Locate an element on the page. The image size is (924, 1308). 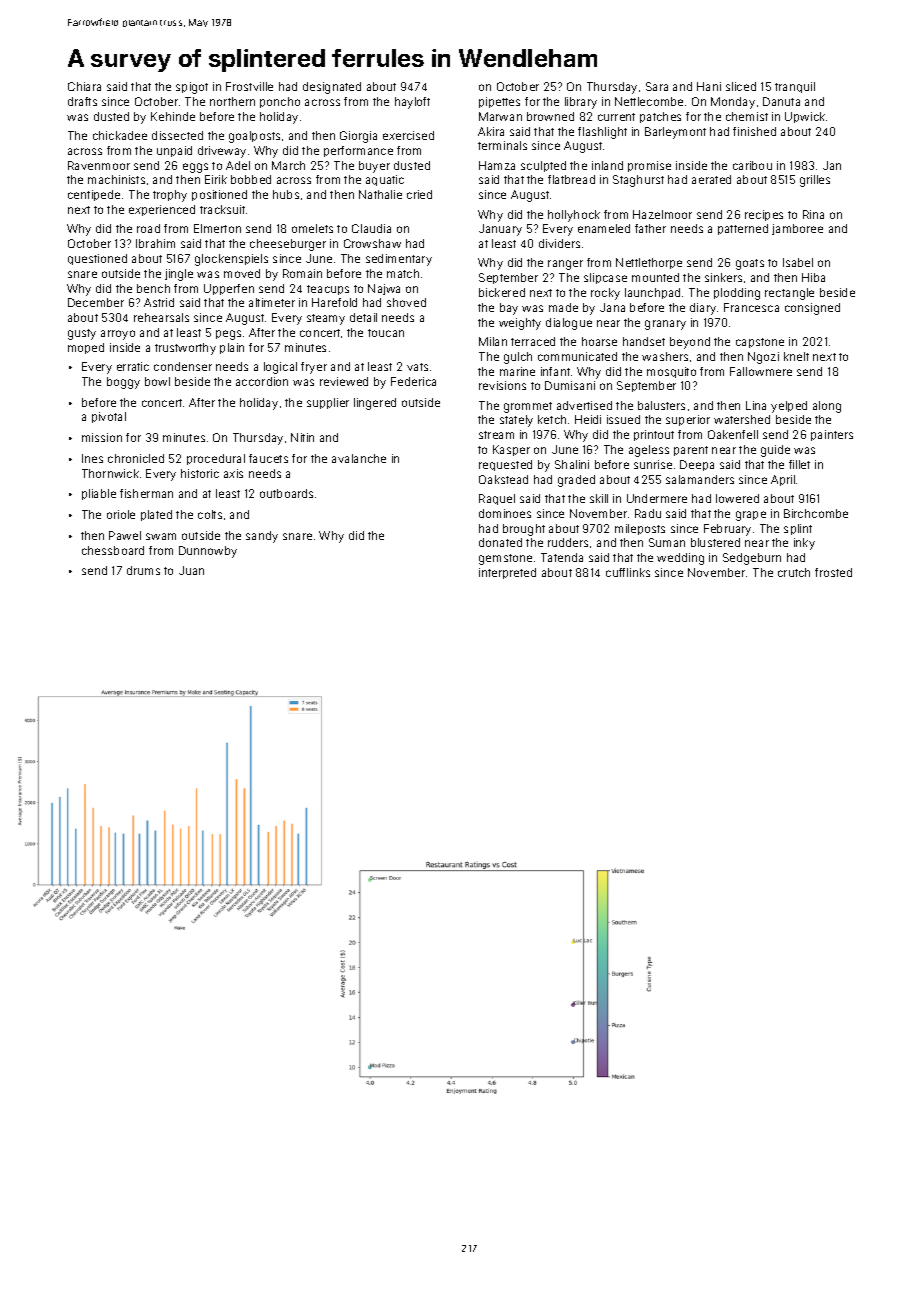
pipettes is located at coordinates (499, 102).
